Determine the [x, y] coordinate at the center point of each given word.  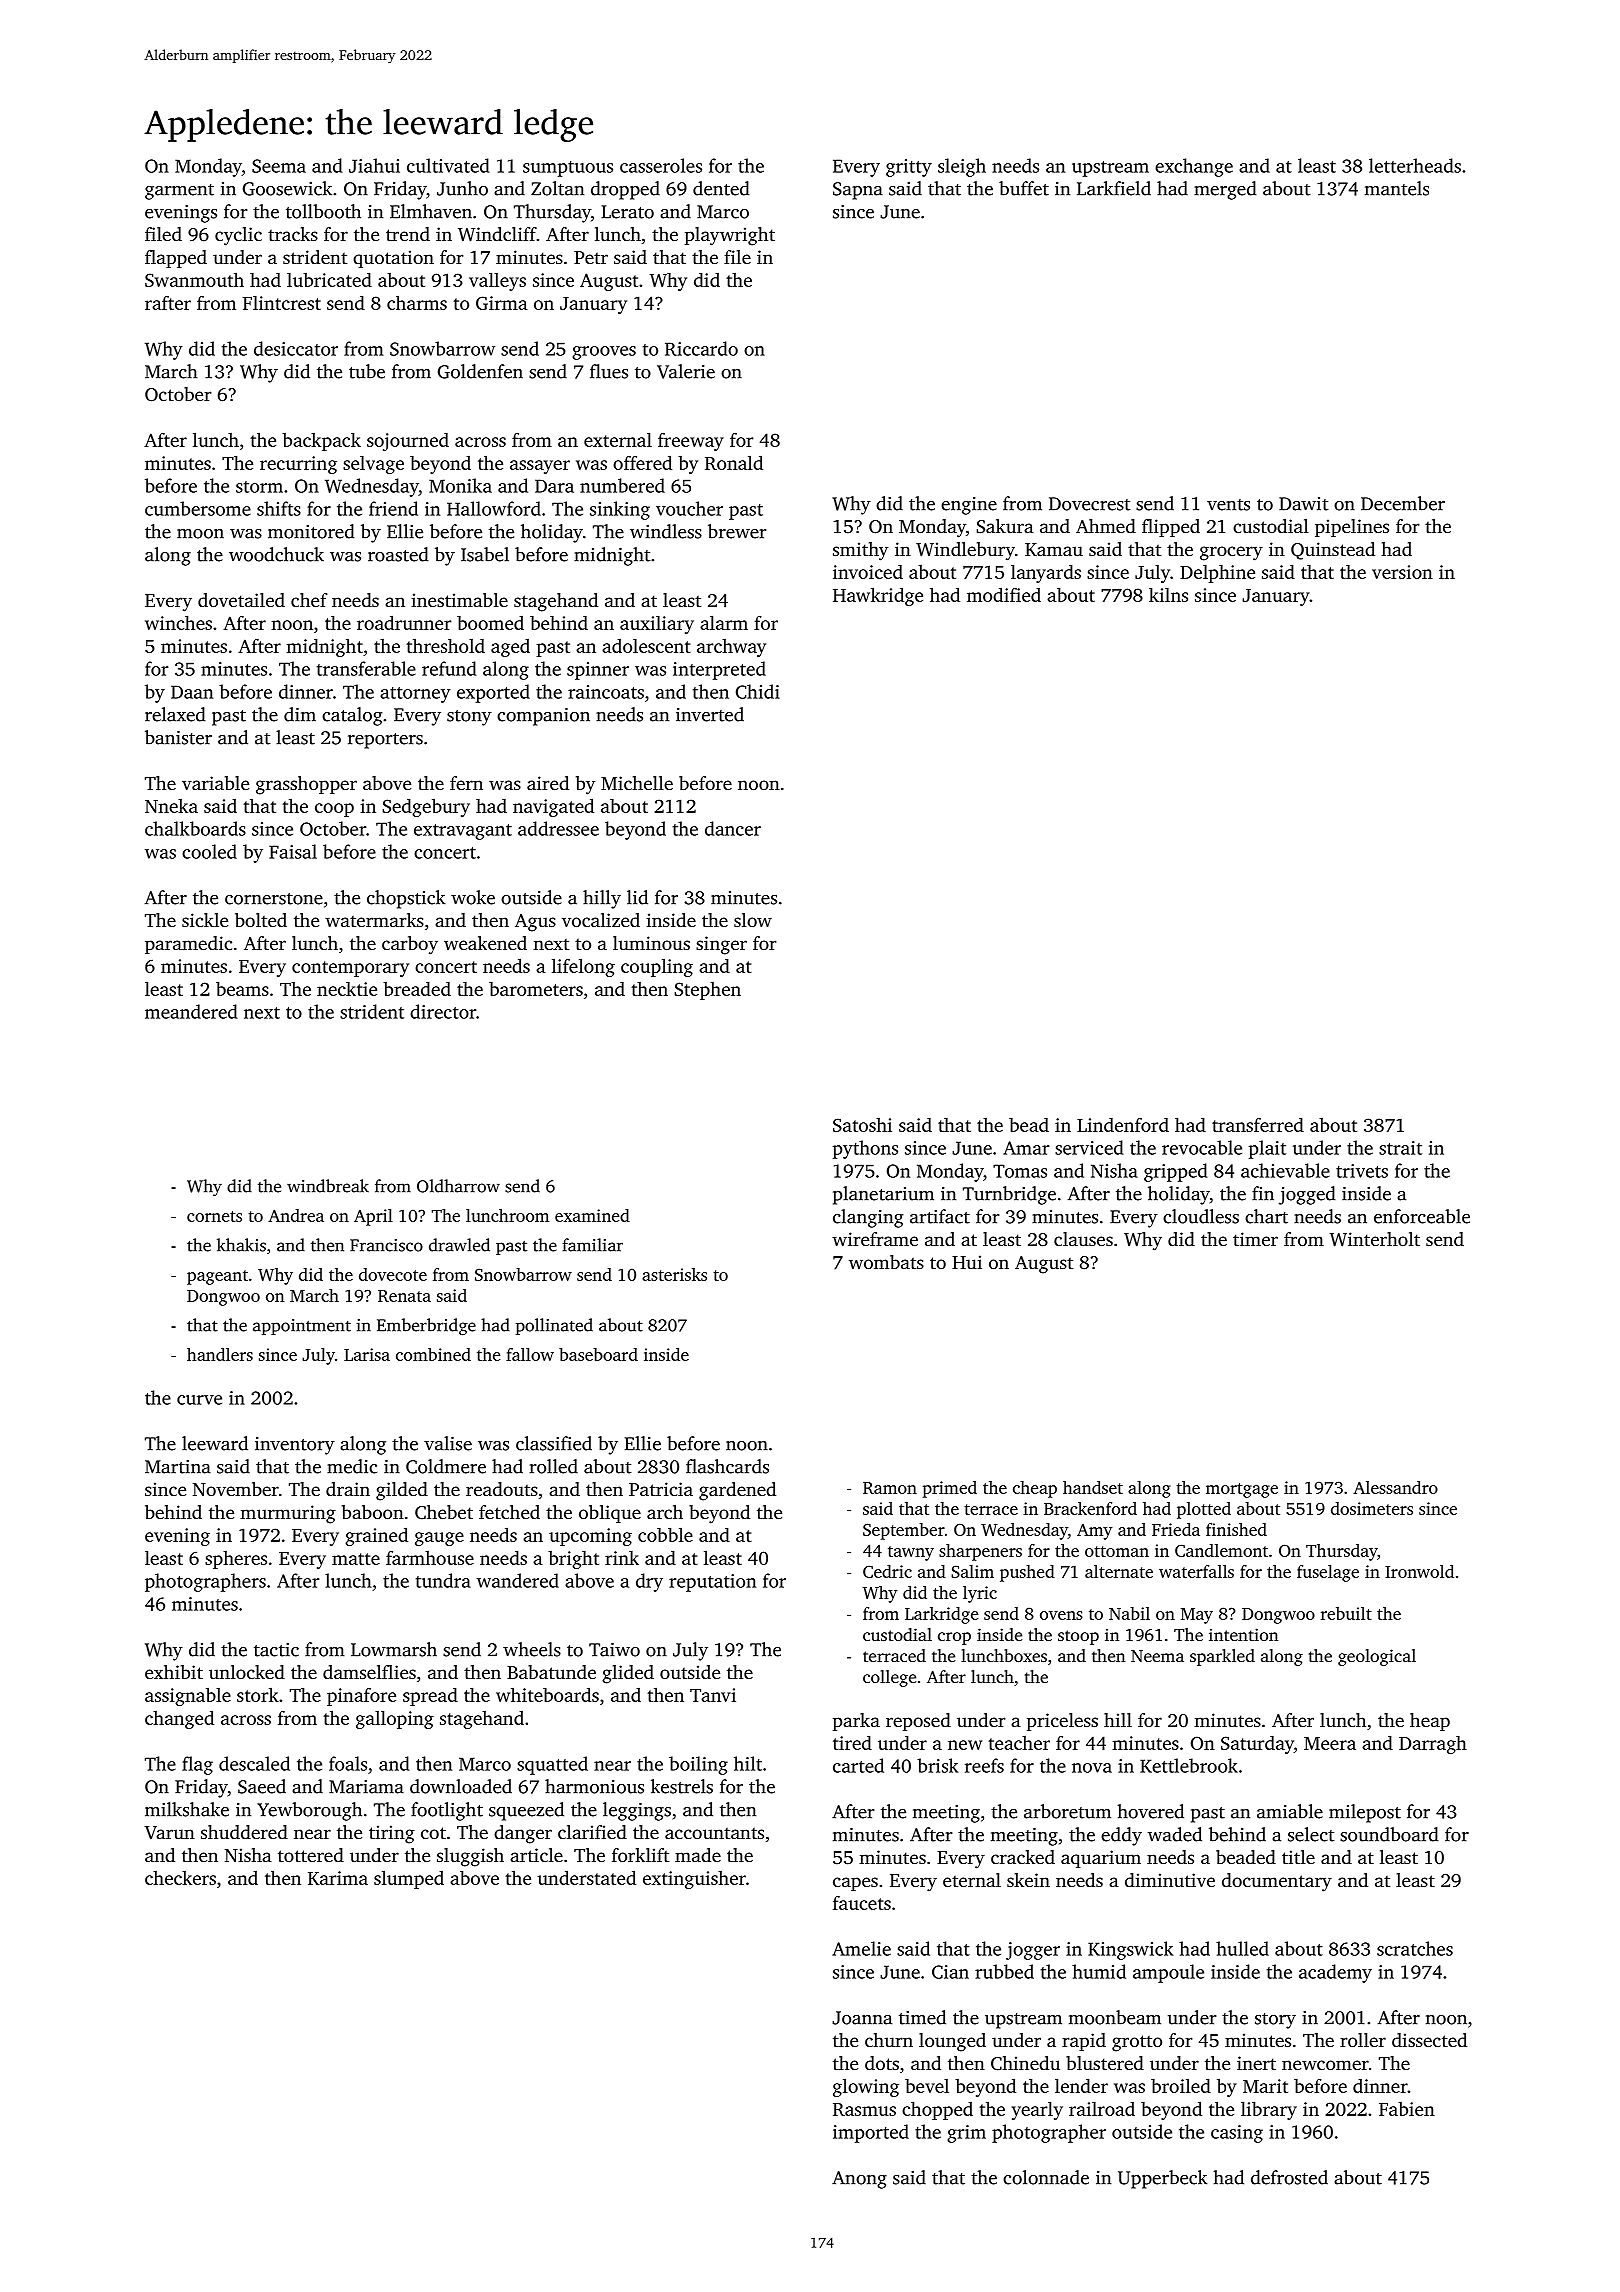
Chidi [758, 691]
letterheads [1415, 165]
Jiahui [374, 165]
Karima [338, 1878]
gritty [909, 168]
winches [178, 622]
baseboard [598, 1354]
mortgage [1242, 1490]
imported [871, 2133]
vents [1228, 505]
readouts [502, 1489]
